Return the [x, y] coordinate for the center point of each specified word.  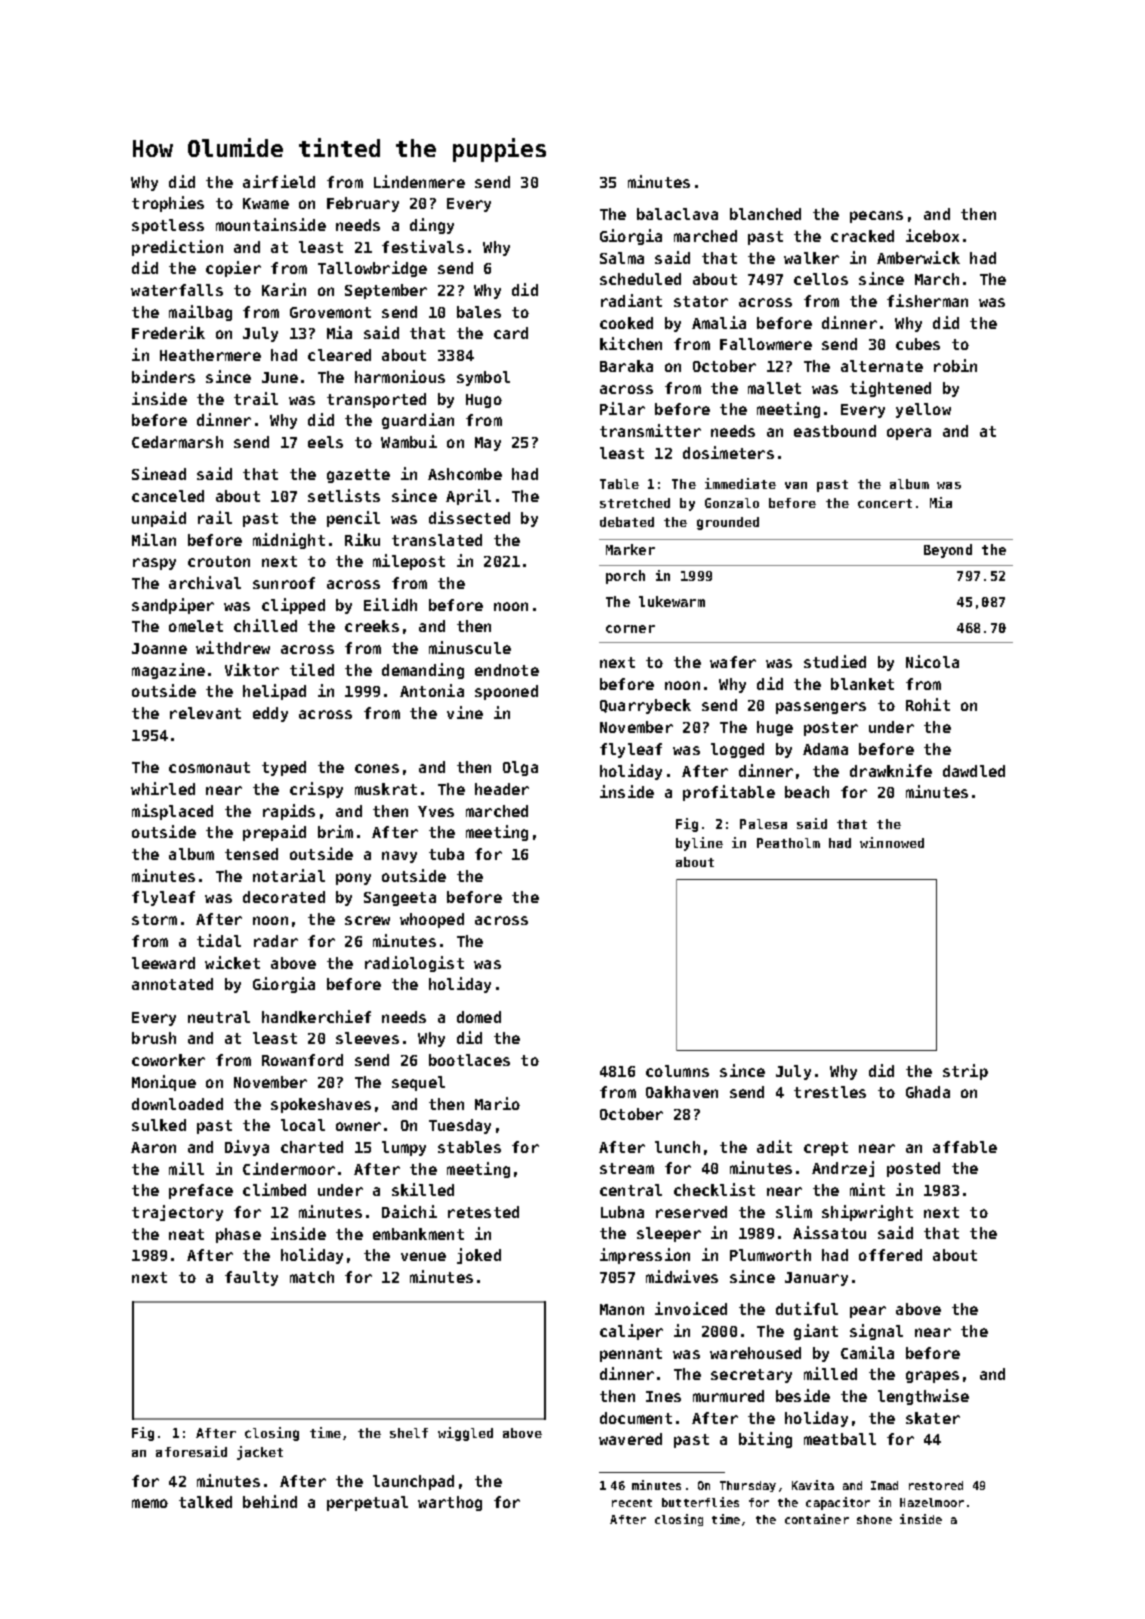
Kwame [266, 203]
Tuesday [460, 1126]
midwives [682, 1276]
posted [913, 1169]
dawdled [974, 771]
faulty [251, 1278]
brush [154, 1038]
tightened [890, 389]
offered [890, 1255]
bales [479, 312]
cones [377, 768]
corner [630, 629]
